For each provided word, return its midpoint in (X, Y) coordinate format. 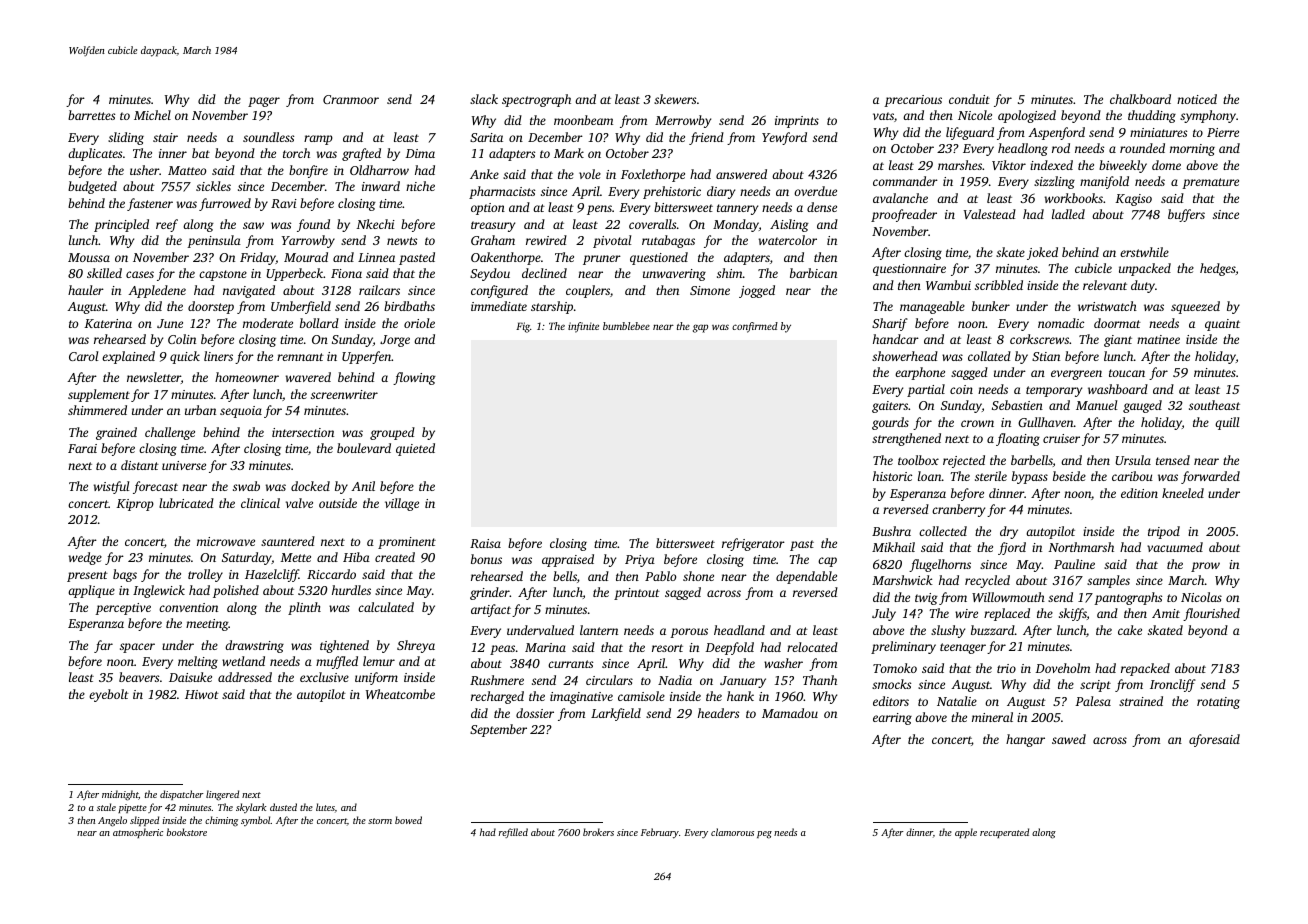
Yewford (784, 138)
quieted (415, 449)
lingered (222, 795)
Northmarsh (1081, 547)
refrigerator (753, 544)
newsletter (154, 377)
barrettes (91, 115)
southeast (1214, 405)
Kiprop (135, 505)
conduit (969, 99)
